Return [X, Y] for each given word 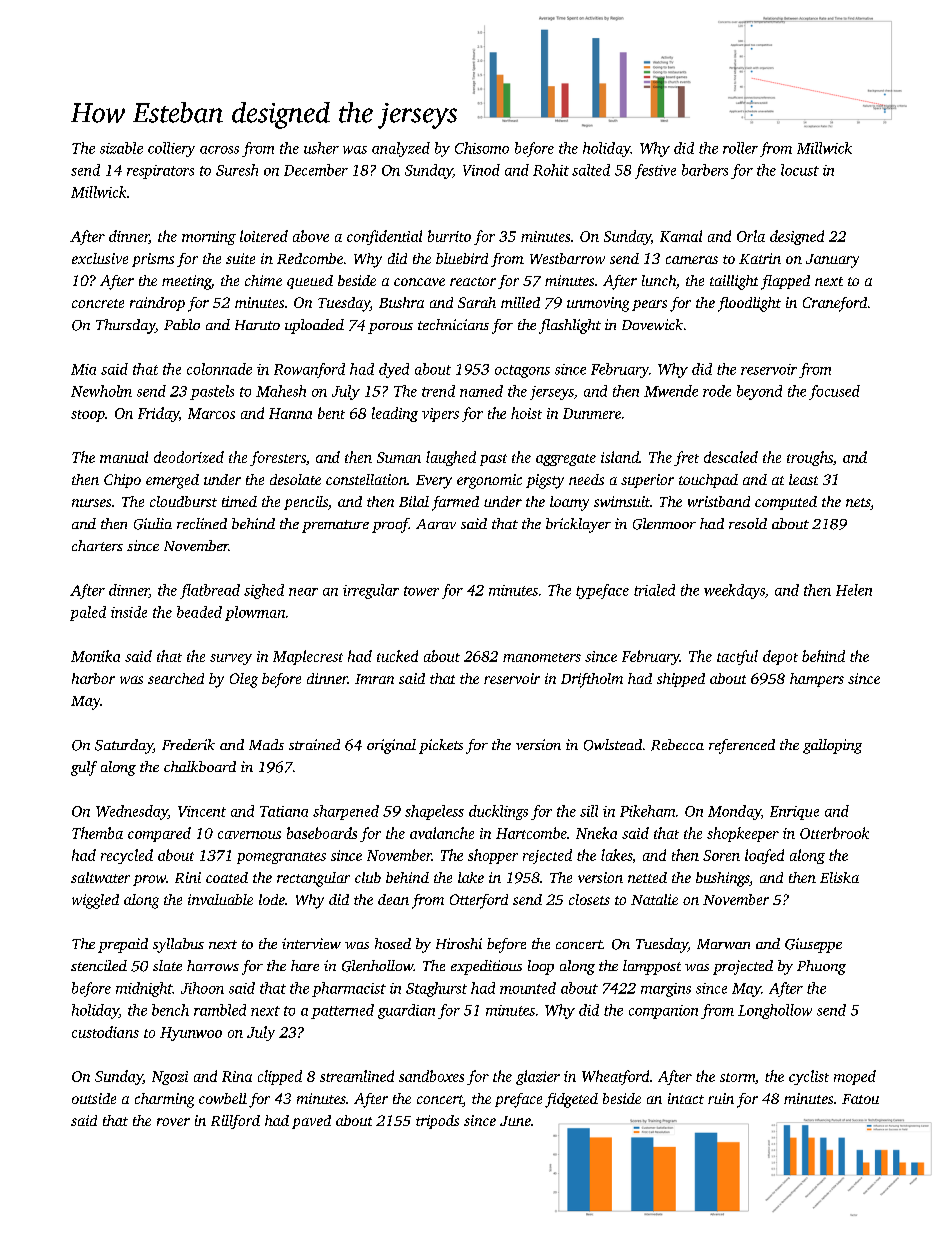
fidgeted [571, 1100]
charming [164, 1100]
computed [786, 503]
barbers [705, 170]
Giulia [153, 524]
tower [421, 591]
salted [591, 170]
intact [686, 1098]
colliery [171, 149]
